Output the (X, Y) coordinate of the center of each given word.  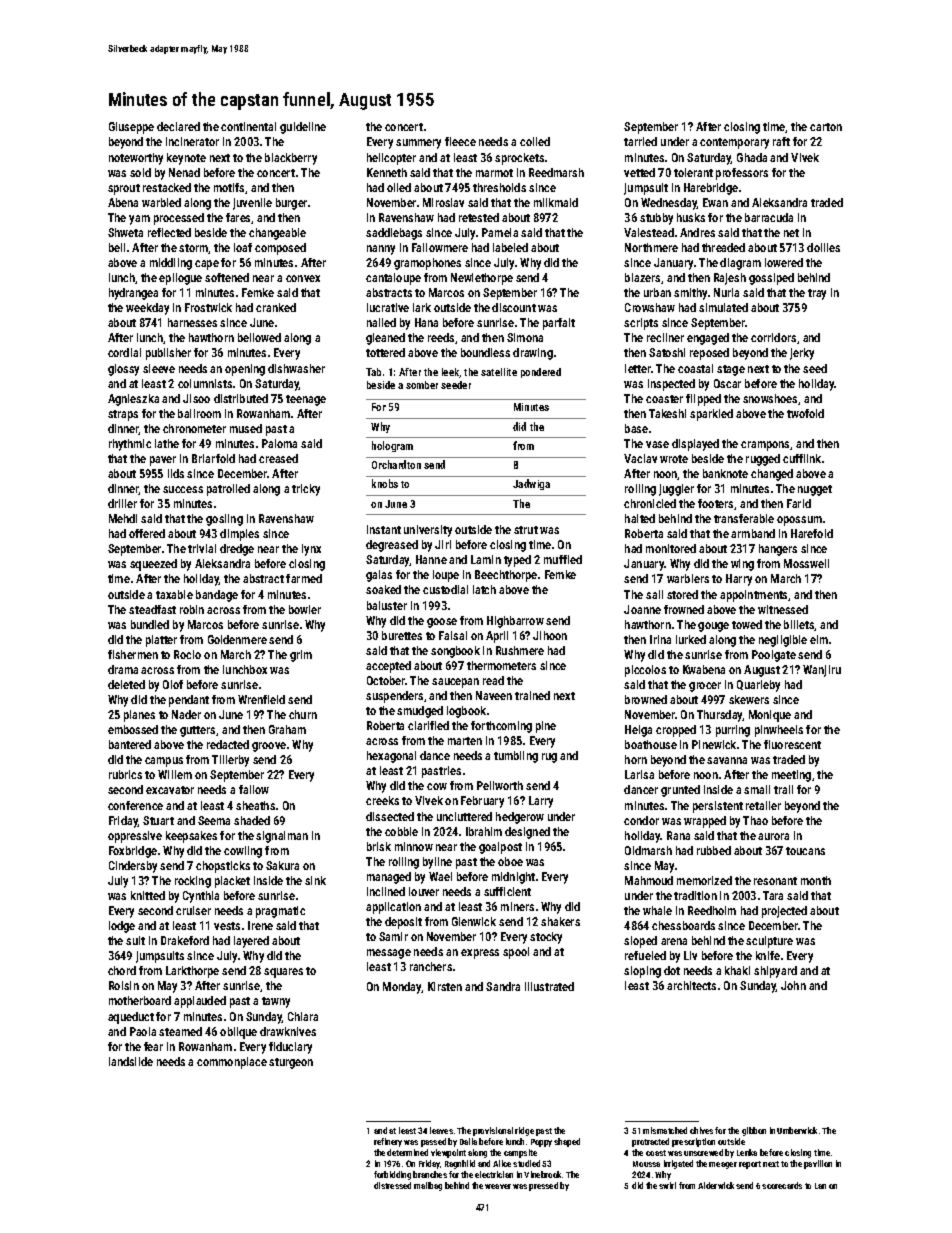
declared (178, 126)
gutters (197, 731)
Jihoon (550, 635)
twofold (805, 413)
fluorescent (792, 744)
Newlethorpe (482, 279)
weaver (498, 1186)
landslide (131, 1061)
